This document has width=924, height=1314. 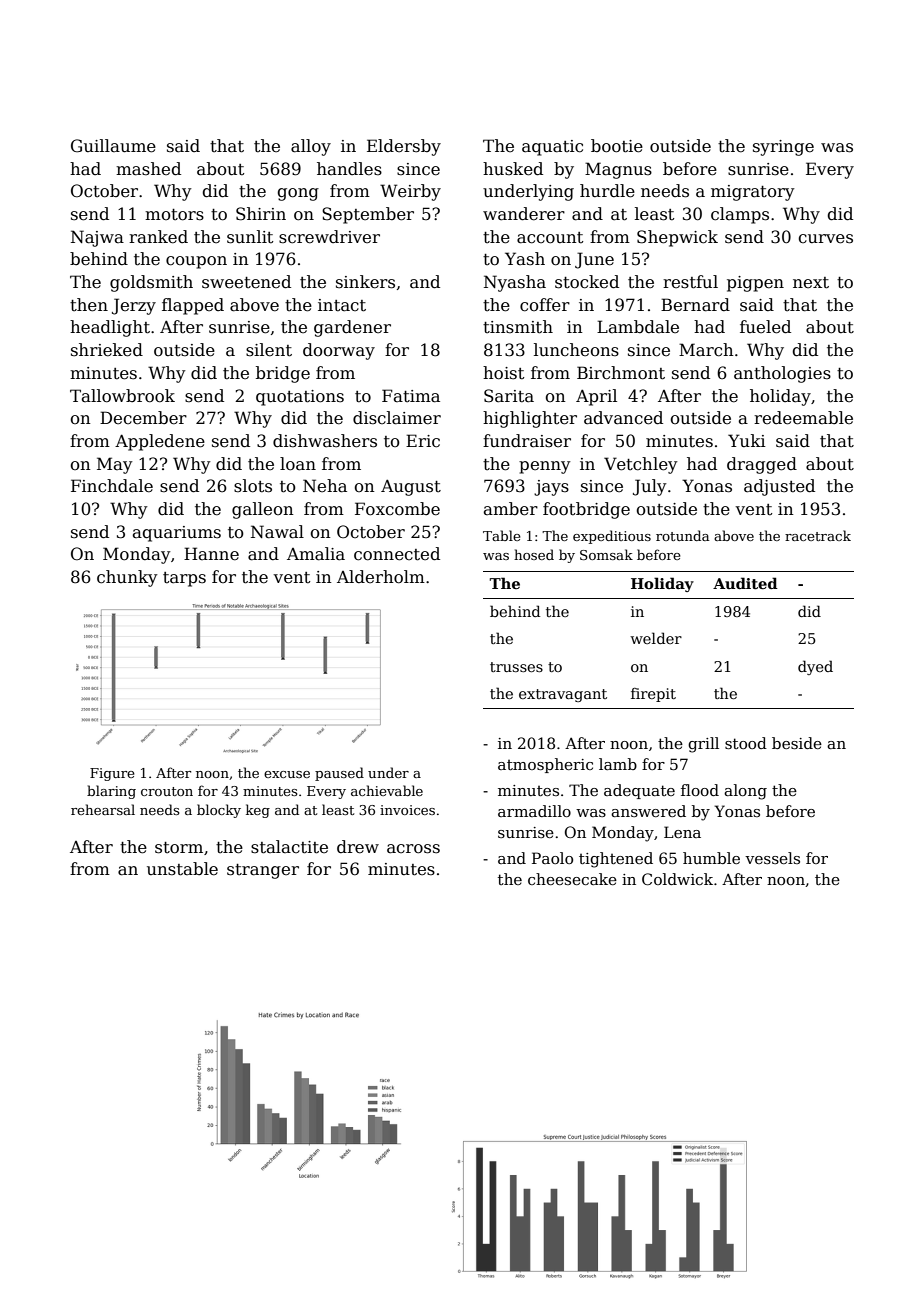 I want to click on bootie, so click(x=617, y=146).
